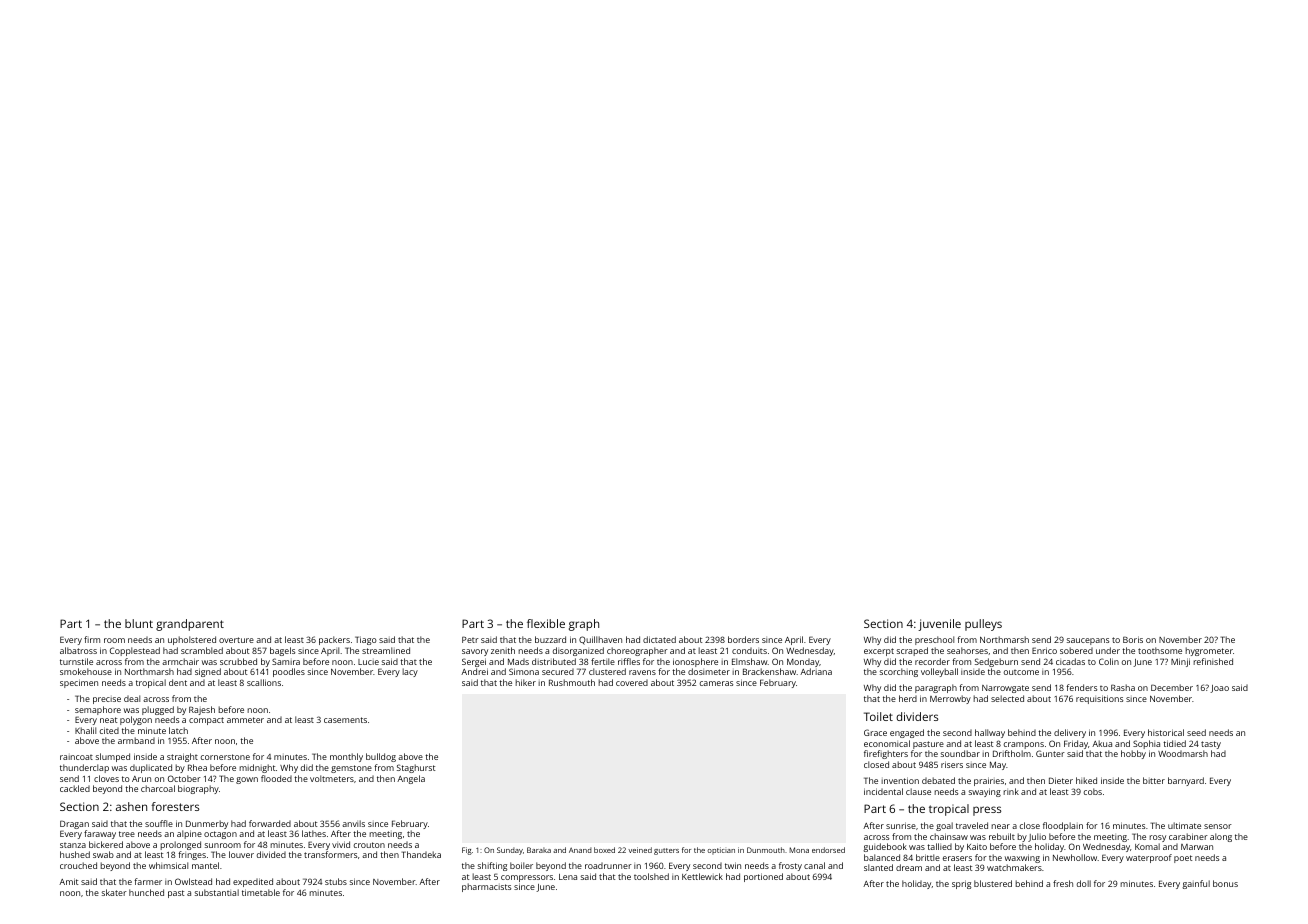 This screenshot has width=1308, height=924. Describe the element at coordinates (917, 716) in the screenshot. I see `dividers` at that location.
